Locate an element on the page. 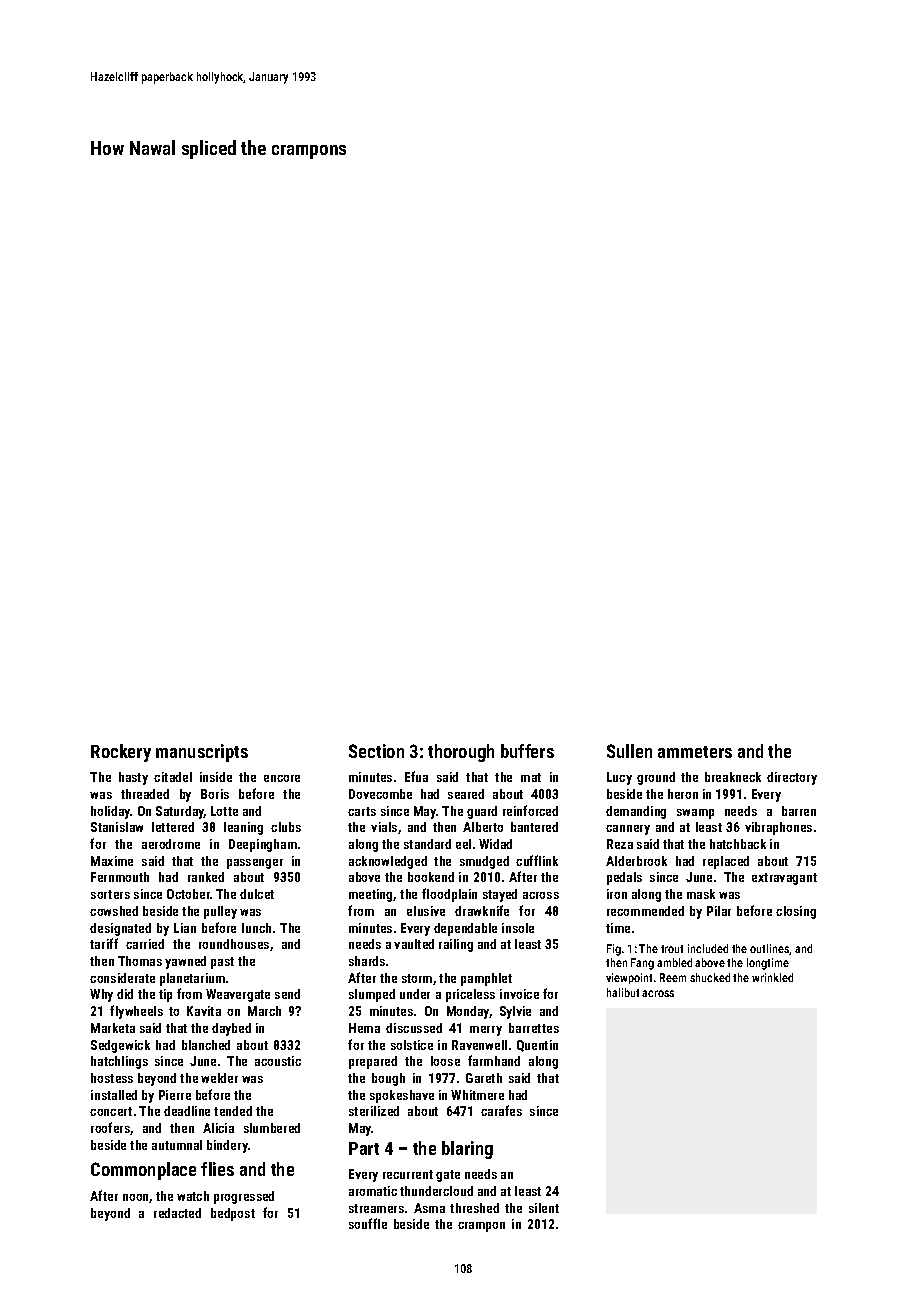 This document has height=1316, width=908. redacted is located at coordinates (177, 1213).
